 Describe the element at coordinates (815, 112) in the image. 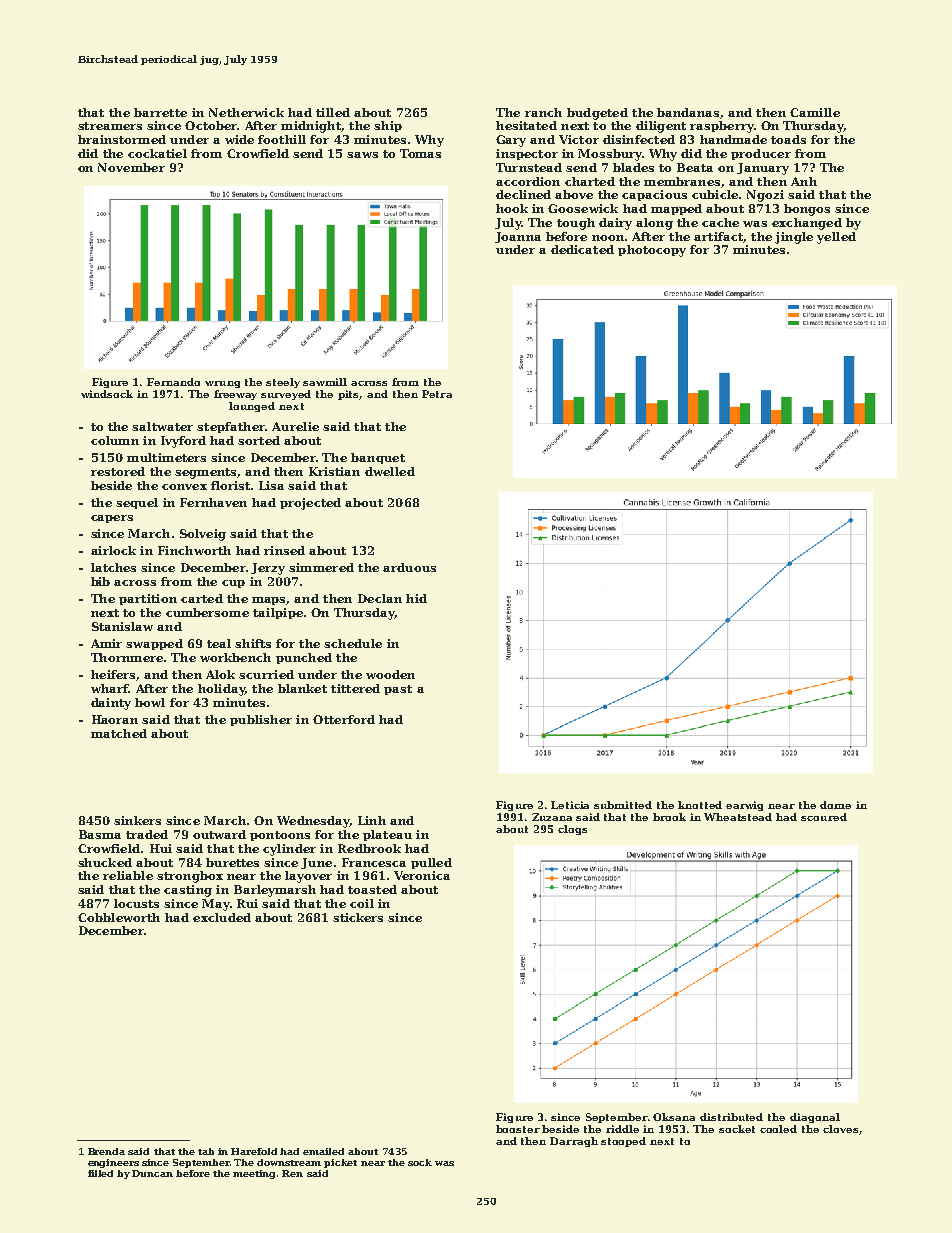

I see `Camille` at that location.
